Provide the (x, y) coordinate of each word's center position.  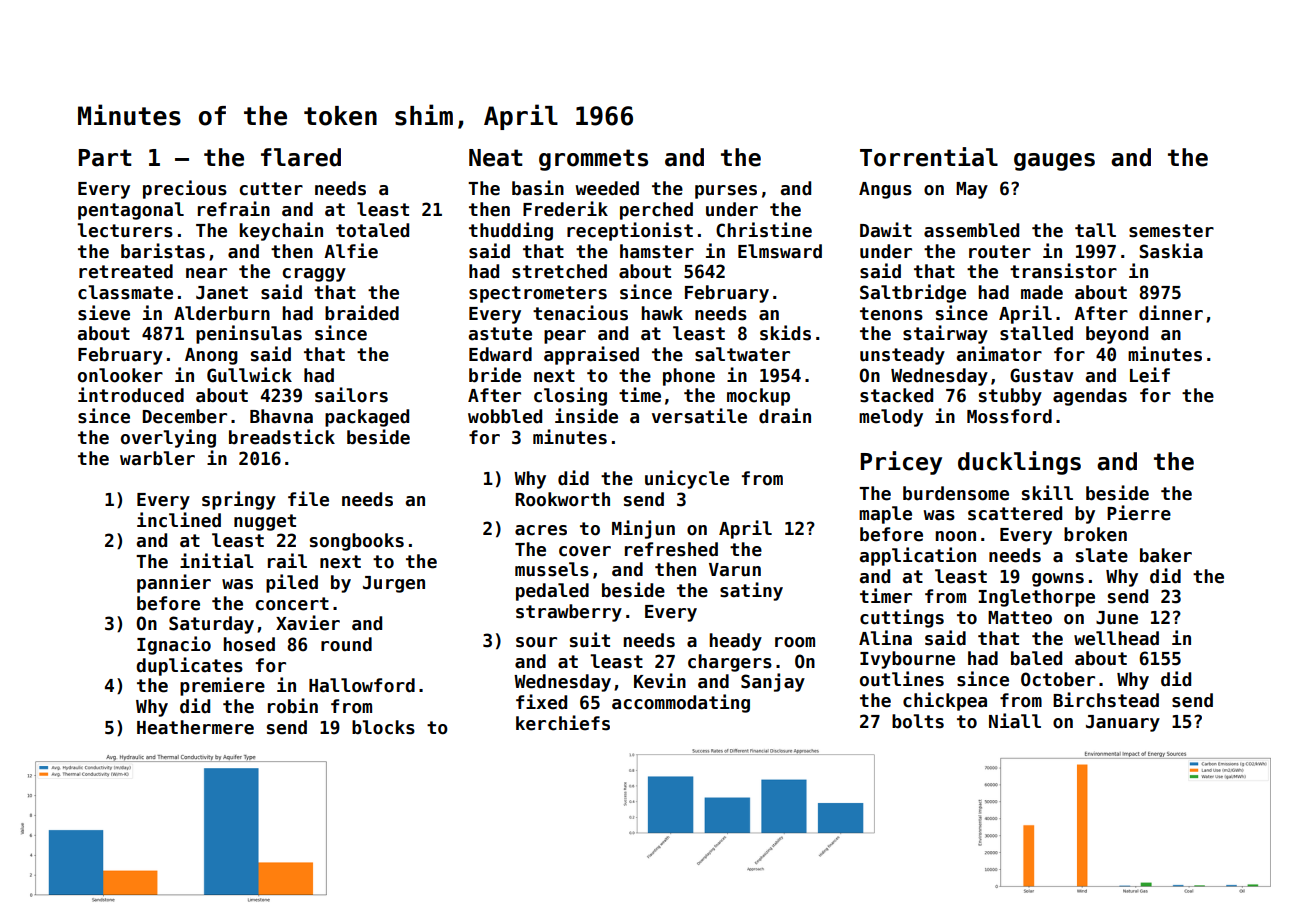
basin (538, 188)
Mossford (1009, 416)
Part (105, 158)
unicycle (687, 479)
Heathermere (195, 727)
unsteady (902, 356)
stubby (1010, 397)
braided (362, 313)
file (308, 499)
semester (1171, 231)
